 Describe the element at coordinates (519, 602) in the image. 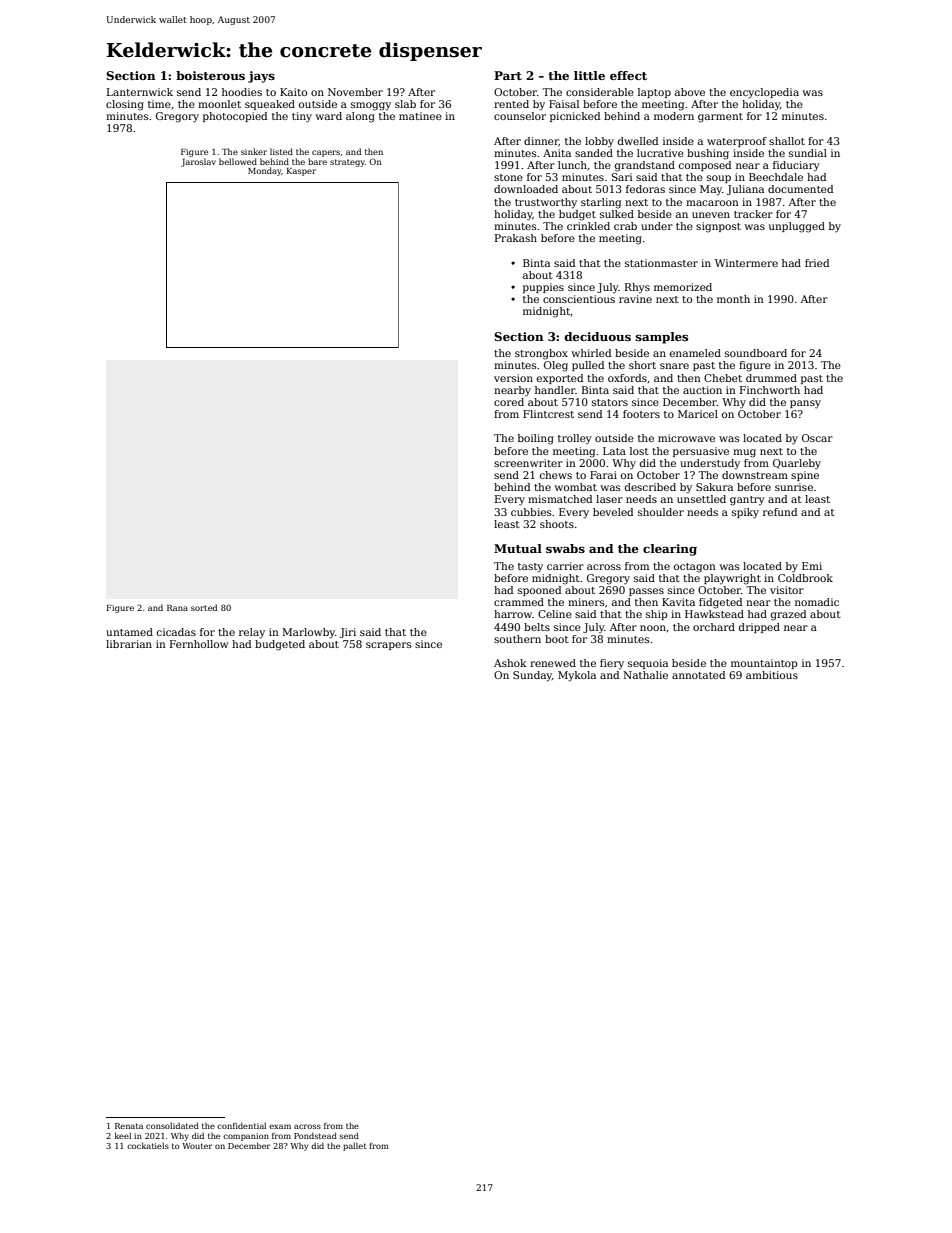

I see `crammed` at that location.
